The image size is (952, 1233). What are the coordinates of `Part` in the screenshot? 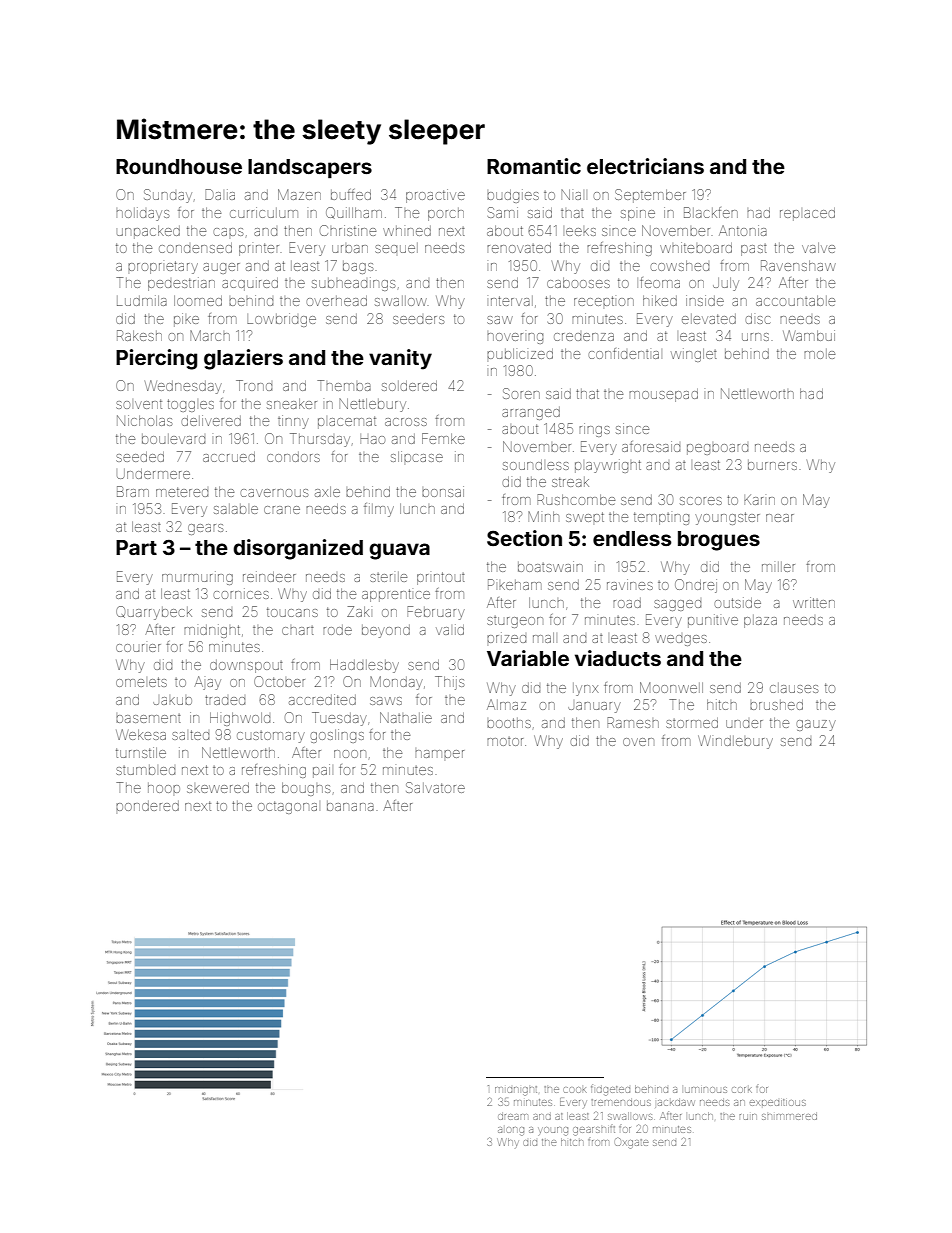 It's located at (136, 547).
